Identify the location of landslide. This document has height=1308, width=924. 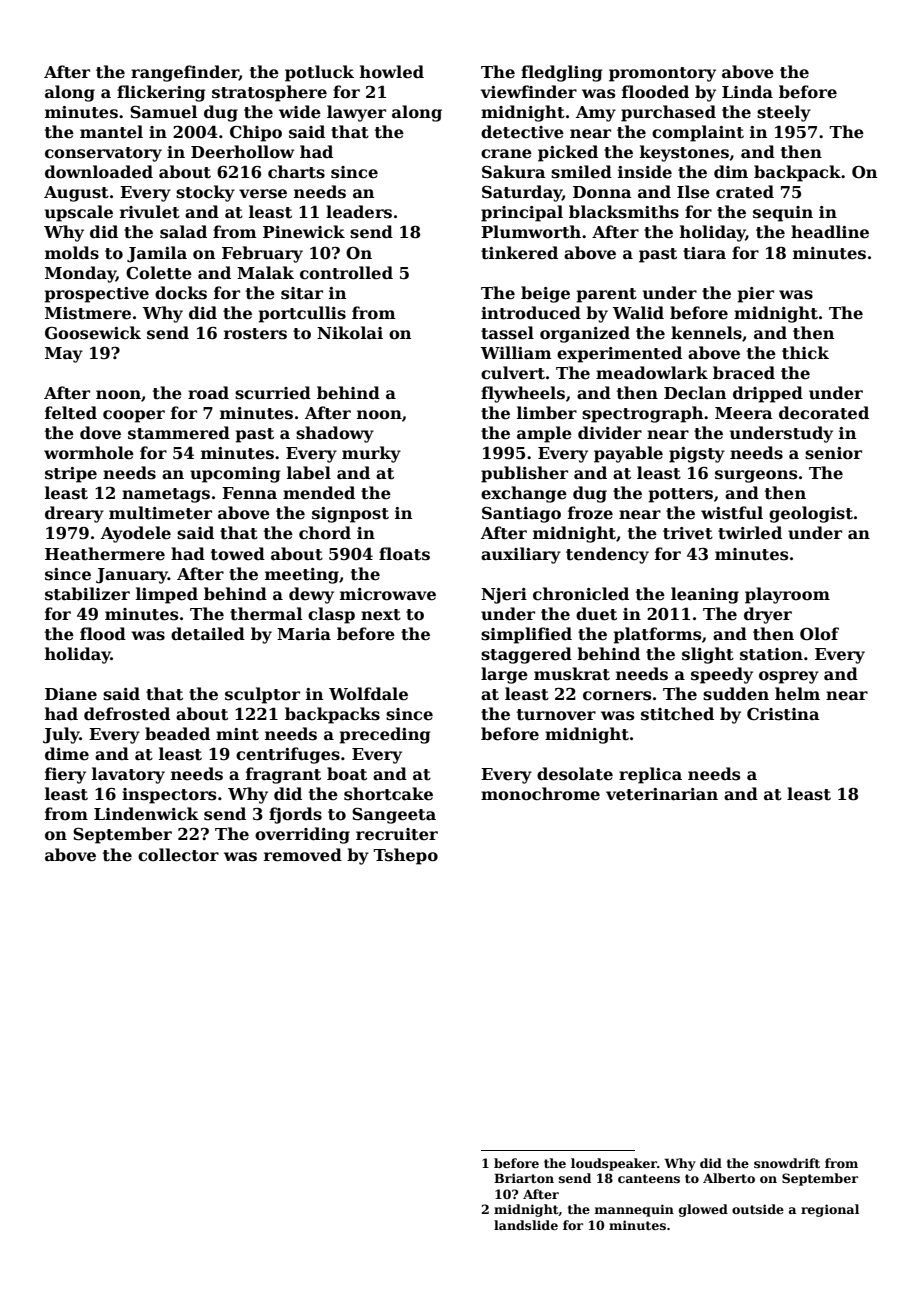
(526, 1225).
